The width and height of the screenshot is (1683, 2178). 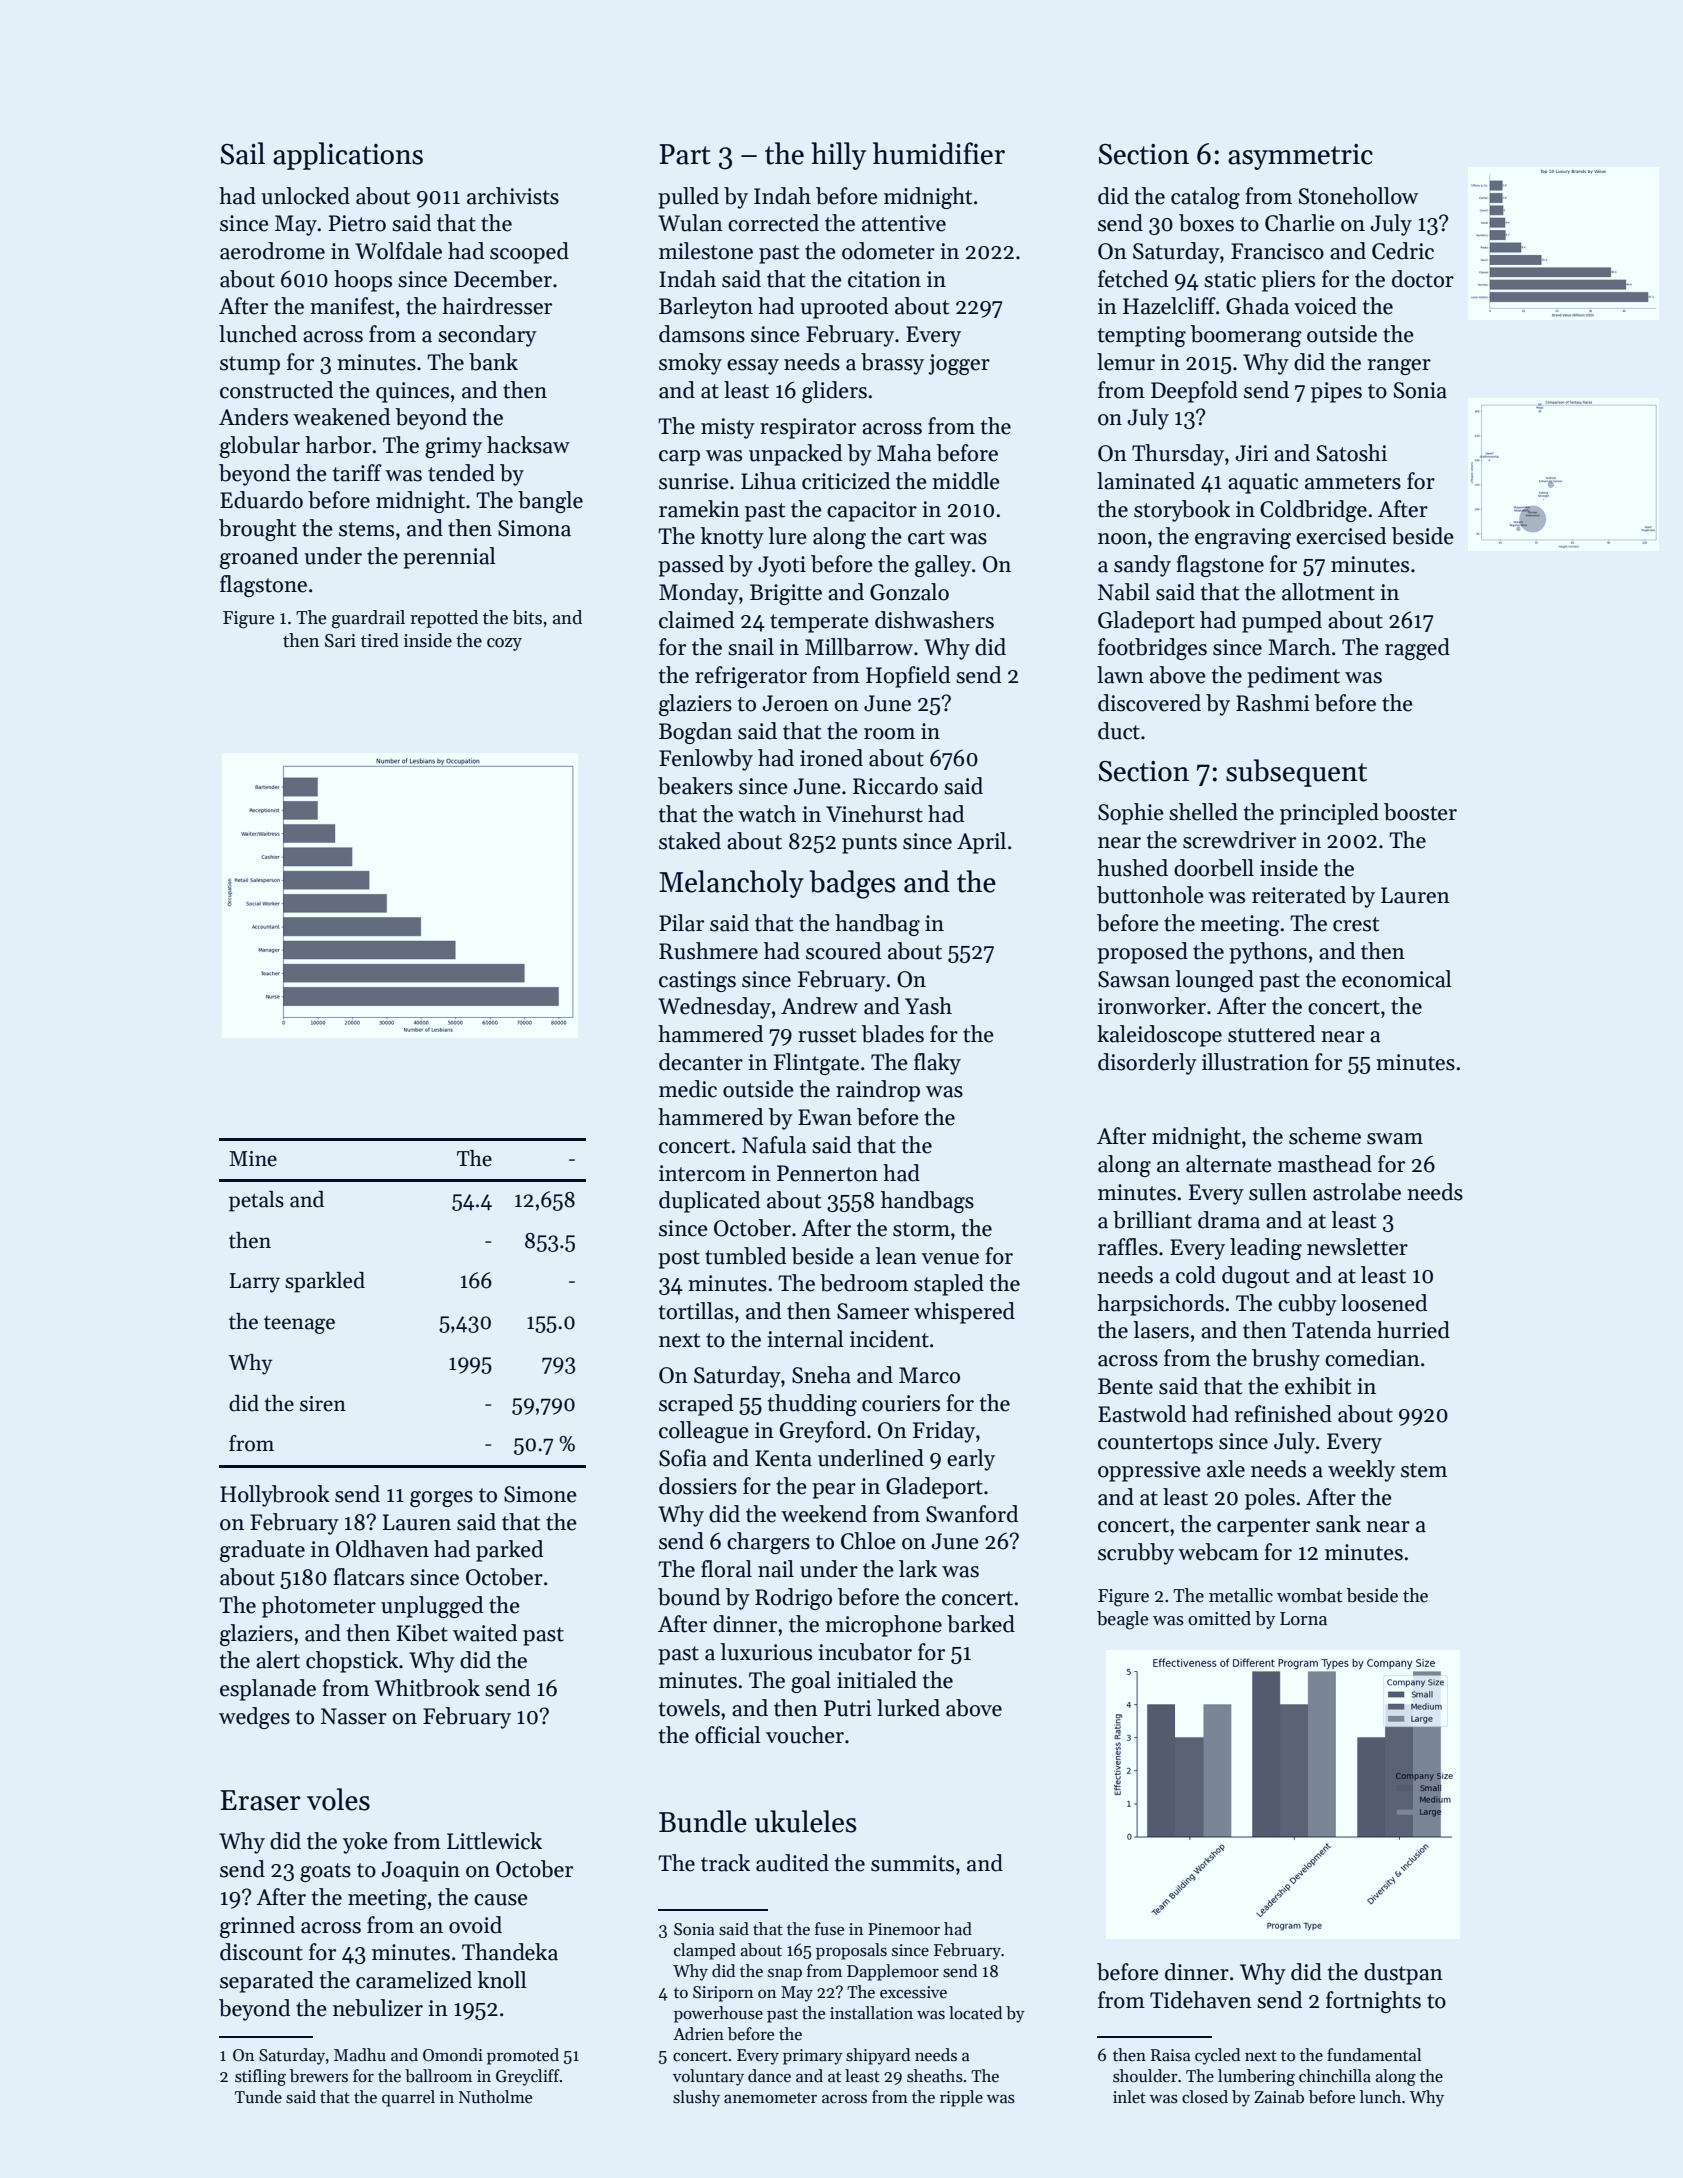 What do you see at coordinates (685, 154) in the screenshot?
I see `Part` at bounding box center [685, 154].
